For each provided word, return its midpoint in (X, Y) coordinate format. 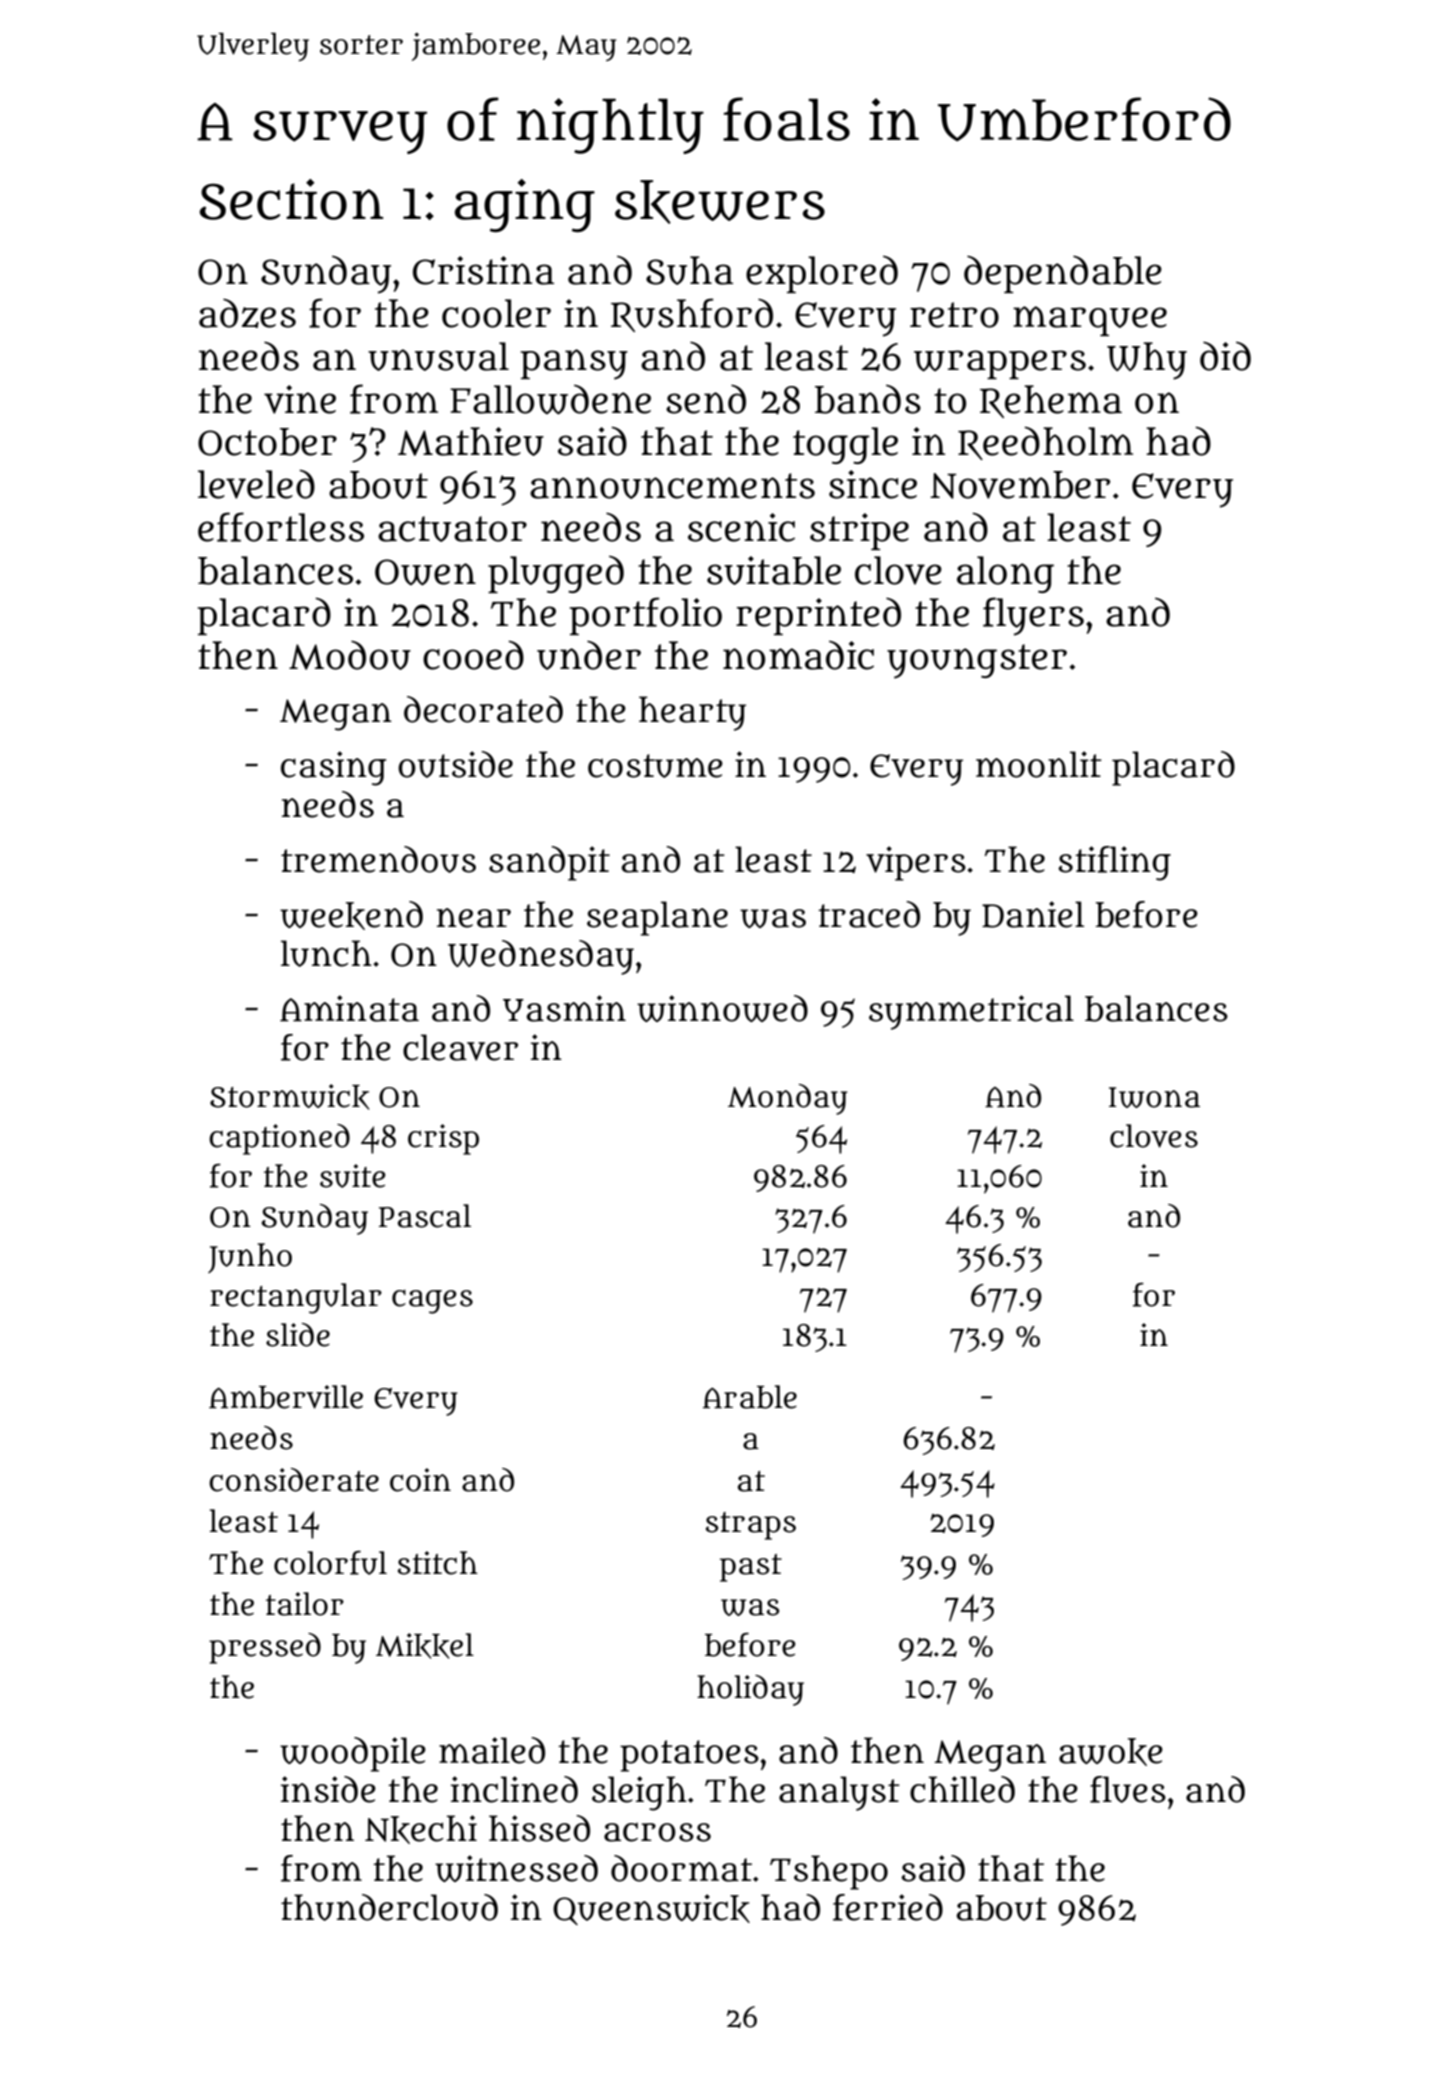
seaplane (657, 918)
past (751, 1568)
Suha (689, 270)
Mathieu (471, 441)
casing (333, 768)
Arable (750, 1397)
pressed (265, 1648)
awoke (1111, 1752)
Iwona (1154, 1097)
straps (751, 1526)
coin (420, 1480)
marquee (1090, 321)
